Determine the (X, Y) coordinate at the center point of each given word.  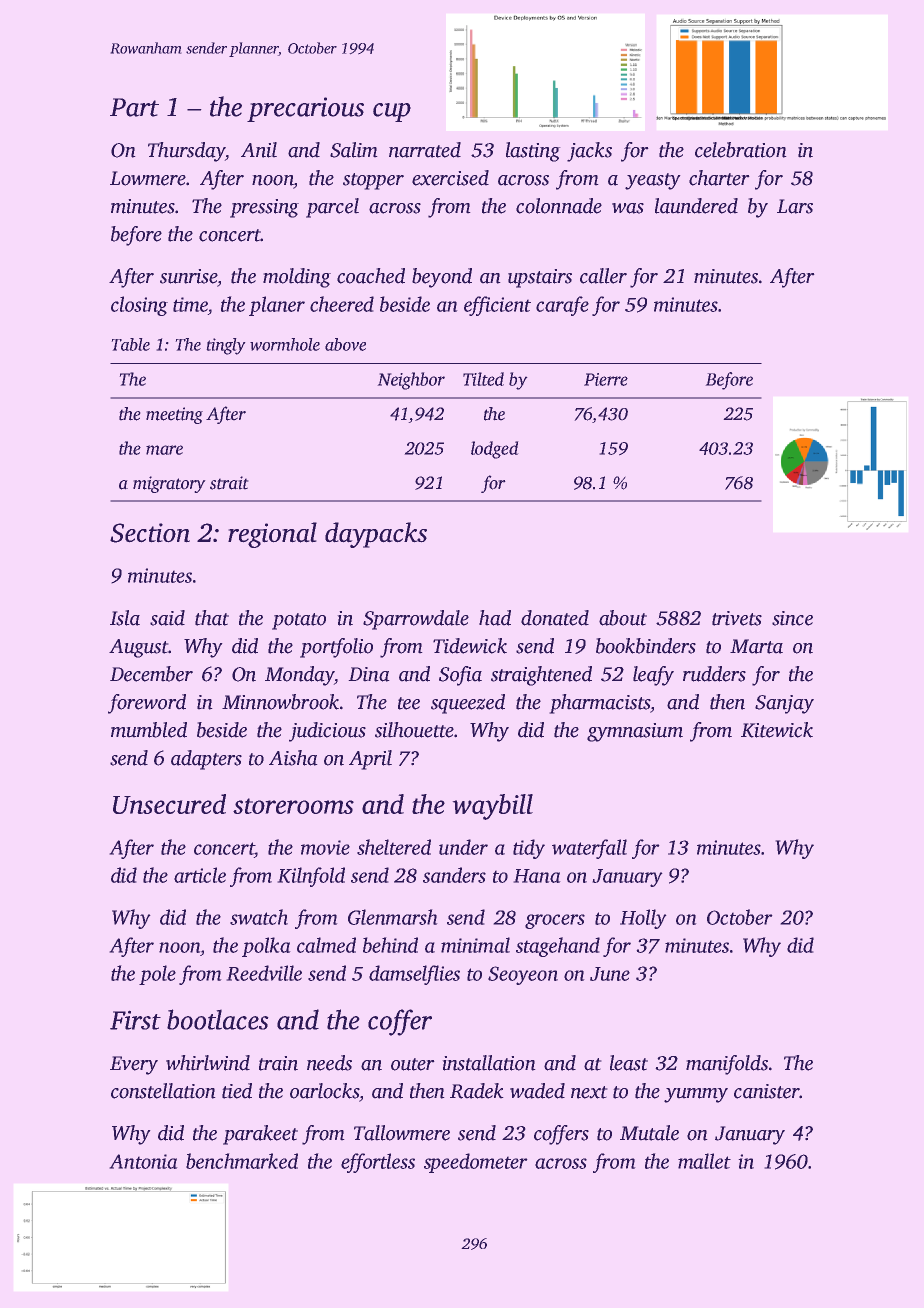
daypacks (376, 535)
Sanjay (784, 704)
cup (392, 112)
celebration (741, 150)
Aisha (293, 758)
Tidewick (470, 646)
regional (272, 535)
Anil (259, 150)
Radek (477, 1091)
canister (766, 1091)
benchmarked (242, 1161)
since (792, 618)
